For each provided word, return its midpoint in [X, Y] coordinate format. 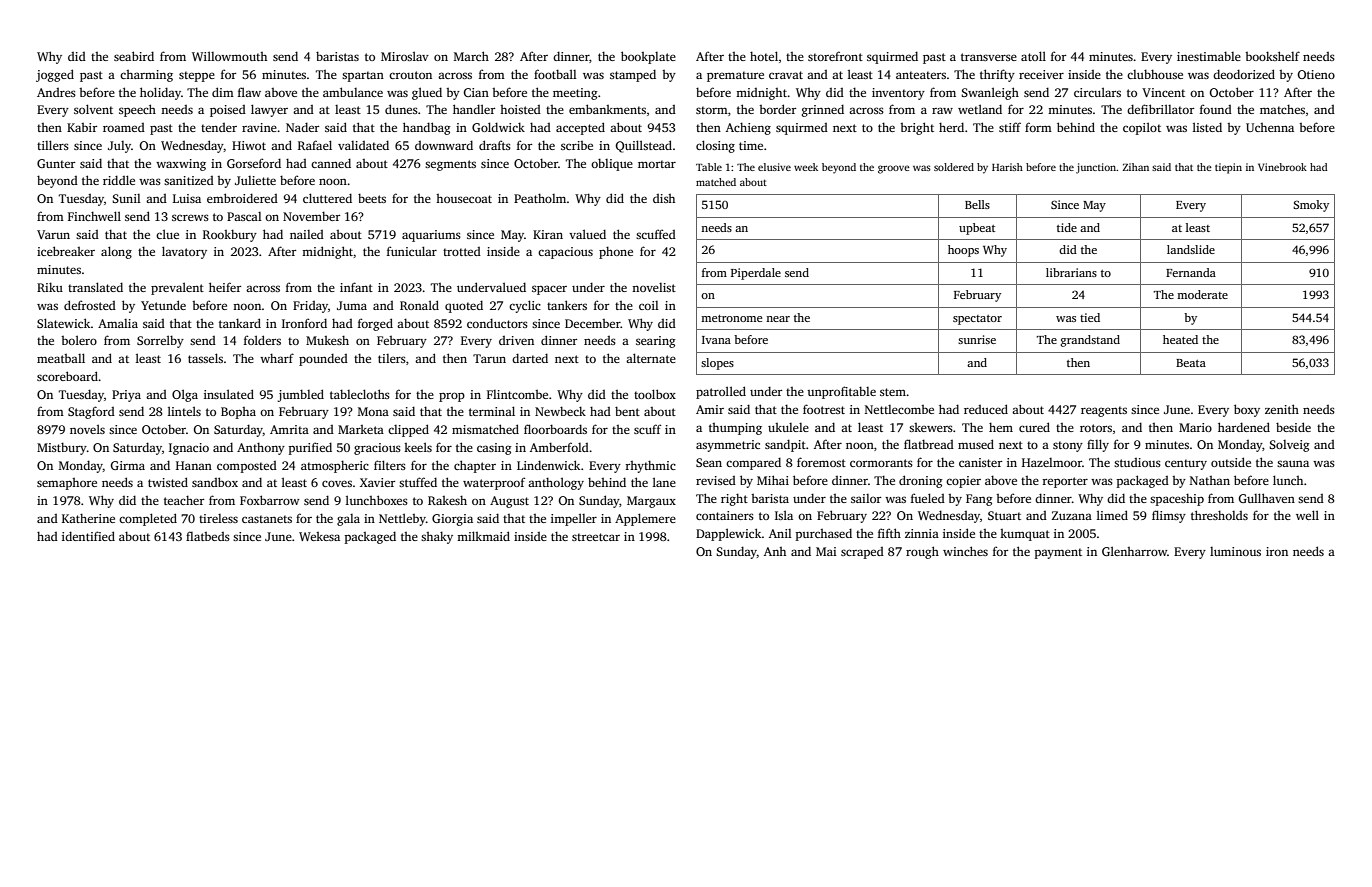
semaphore [67, 484]
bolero [79, 340]
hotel [764, 56]
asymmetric [728, 446]
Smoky [1311, 206]
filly [1098, 445]
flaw [249, 92]
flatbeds [208, 536]
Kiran [548, 234]
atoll [1033, 56]
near [778, 319]
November [311, 216]
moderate [1202, 294]
